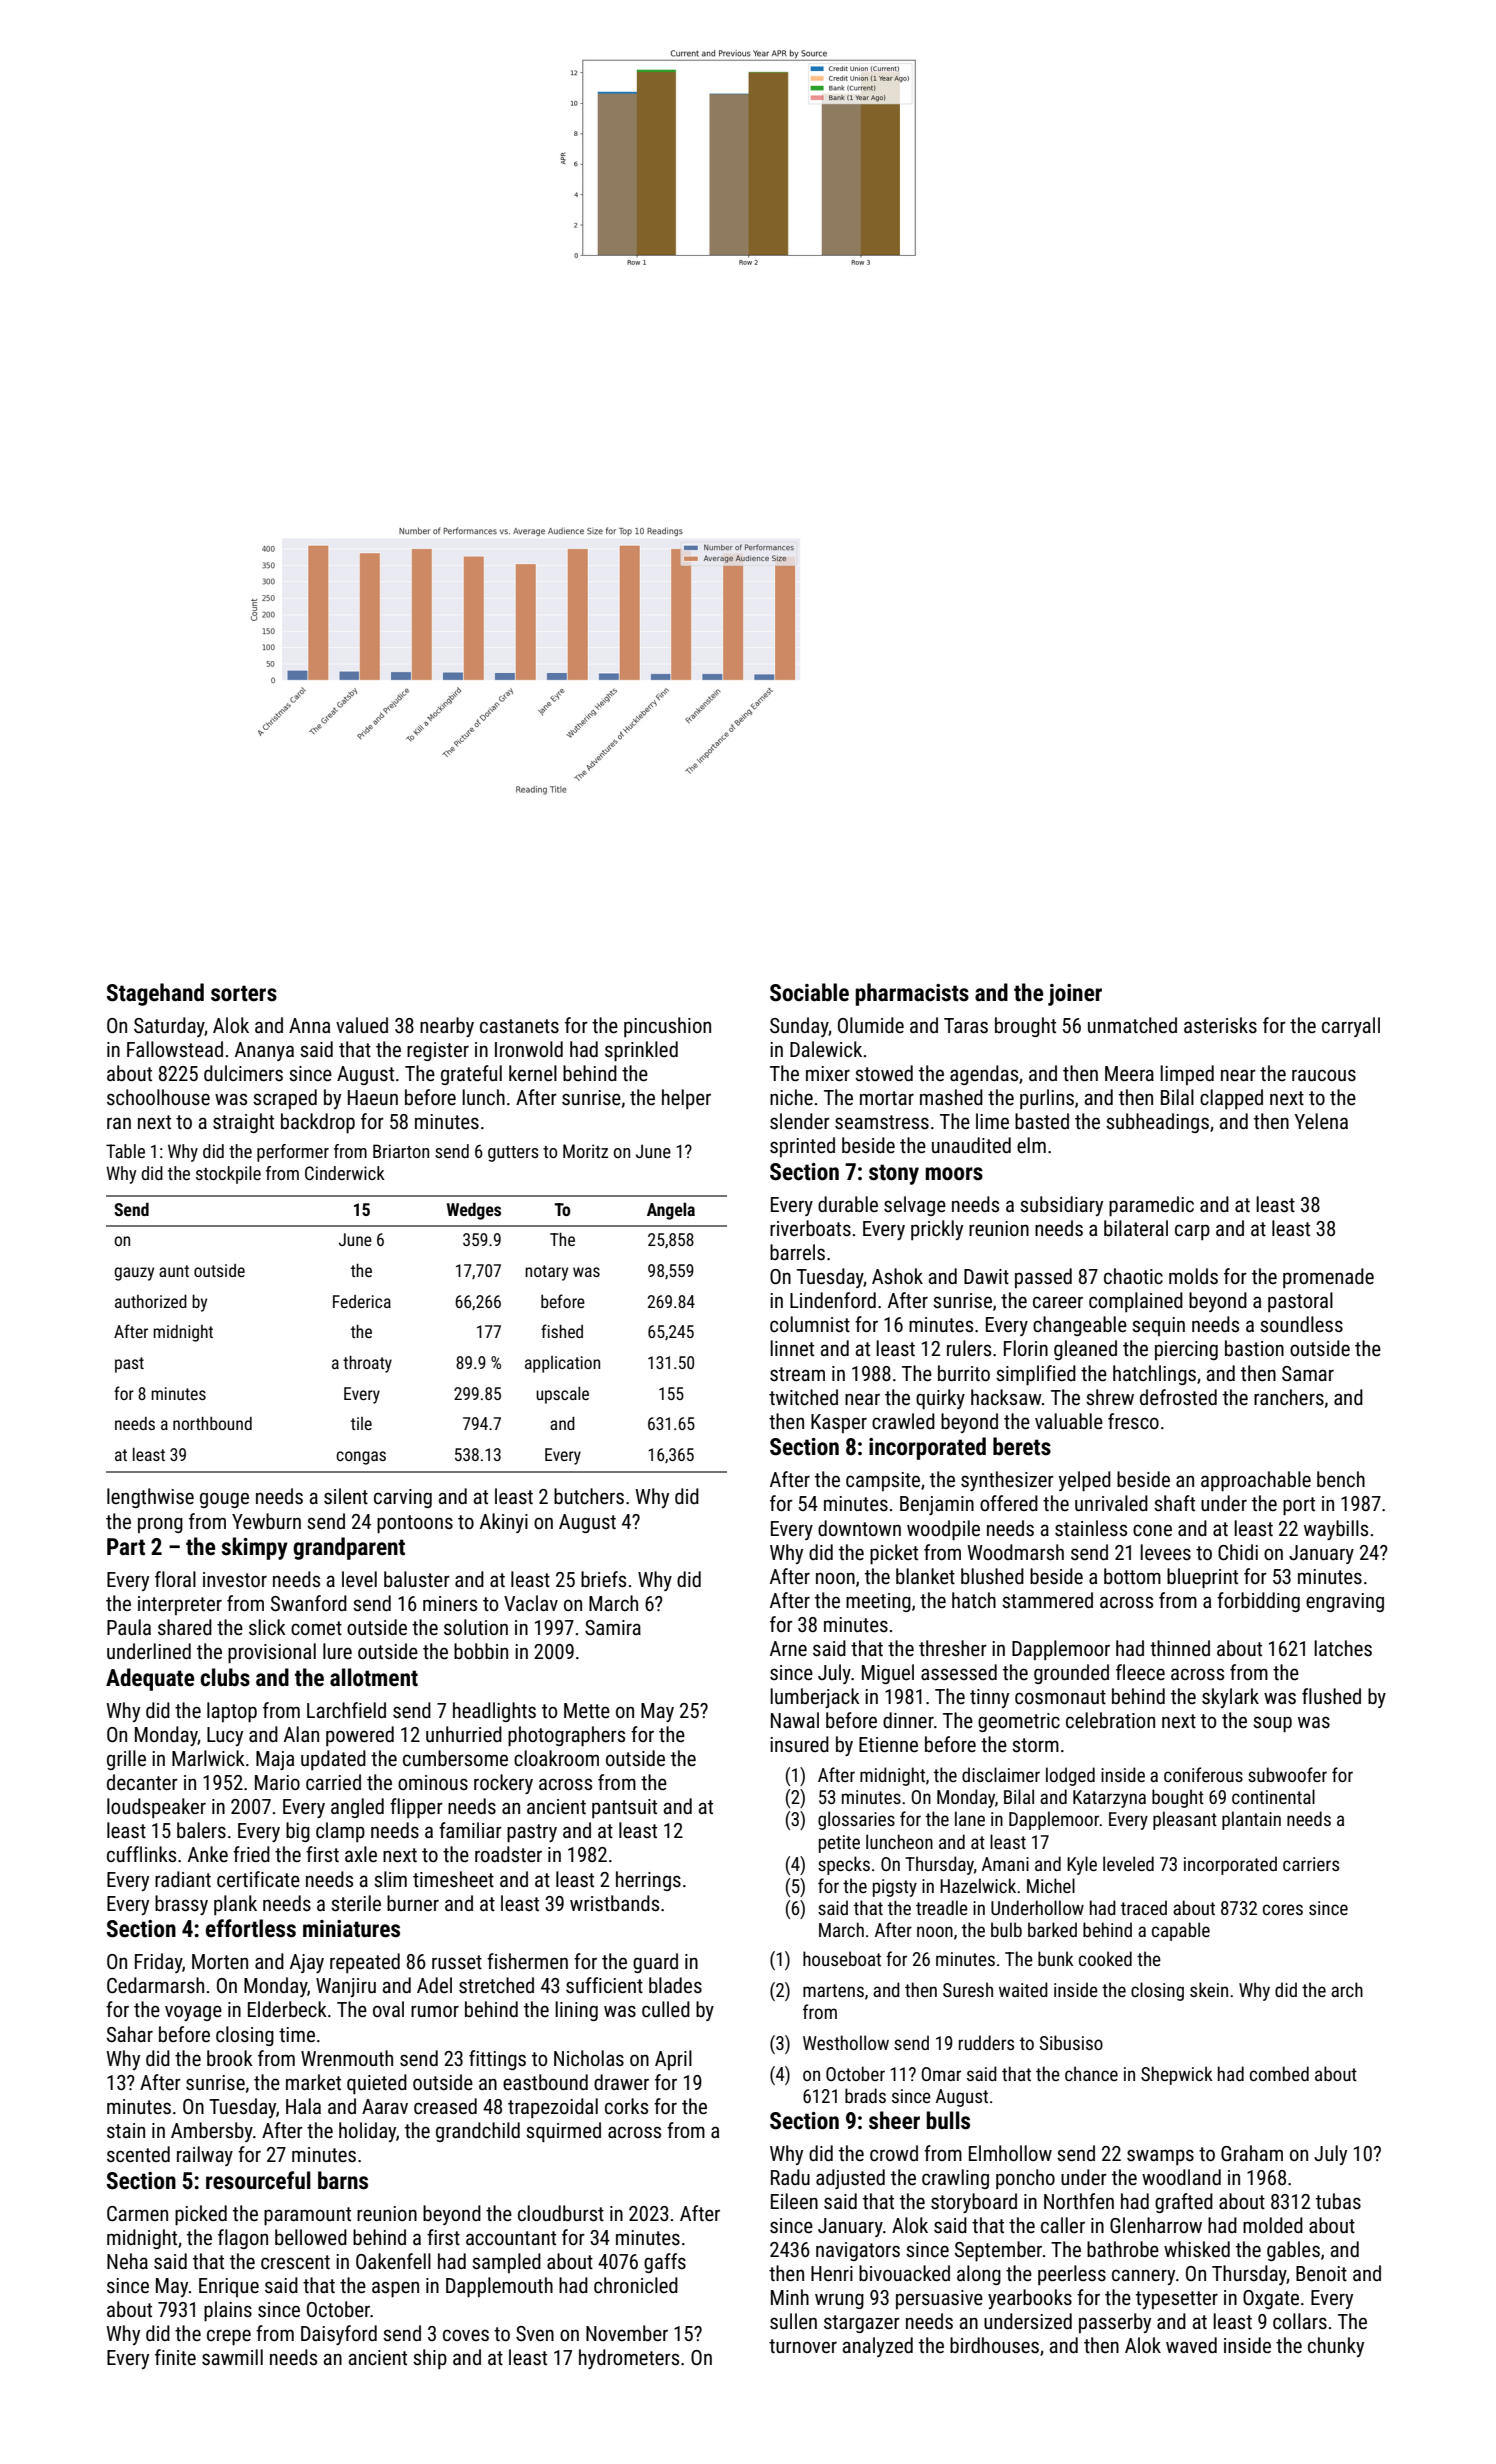  Describe the element at coordinates (912, 994) in the screenshot. I see `pharmacists` at that location.
